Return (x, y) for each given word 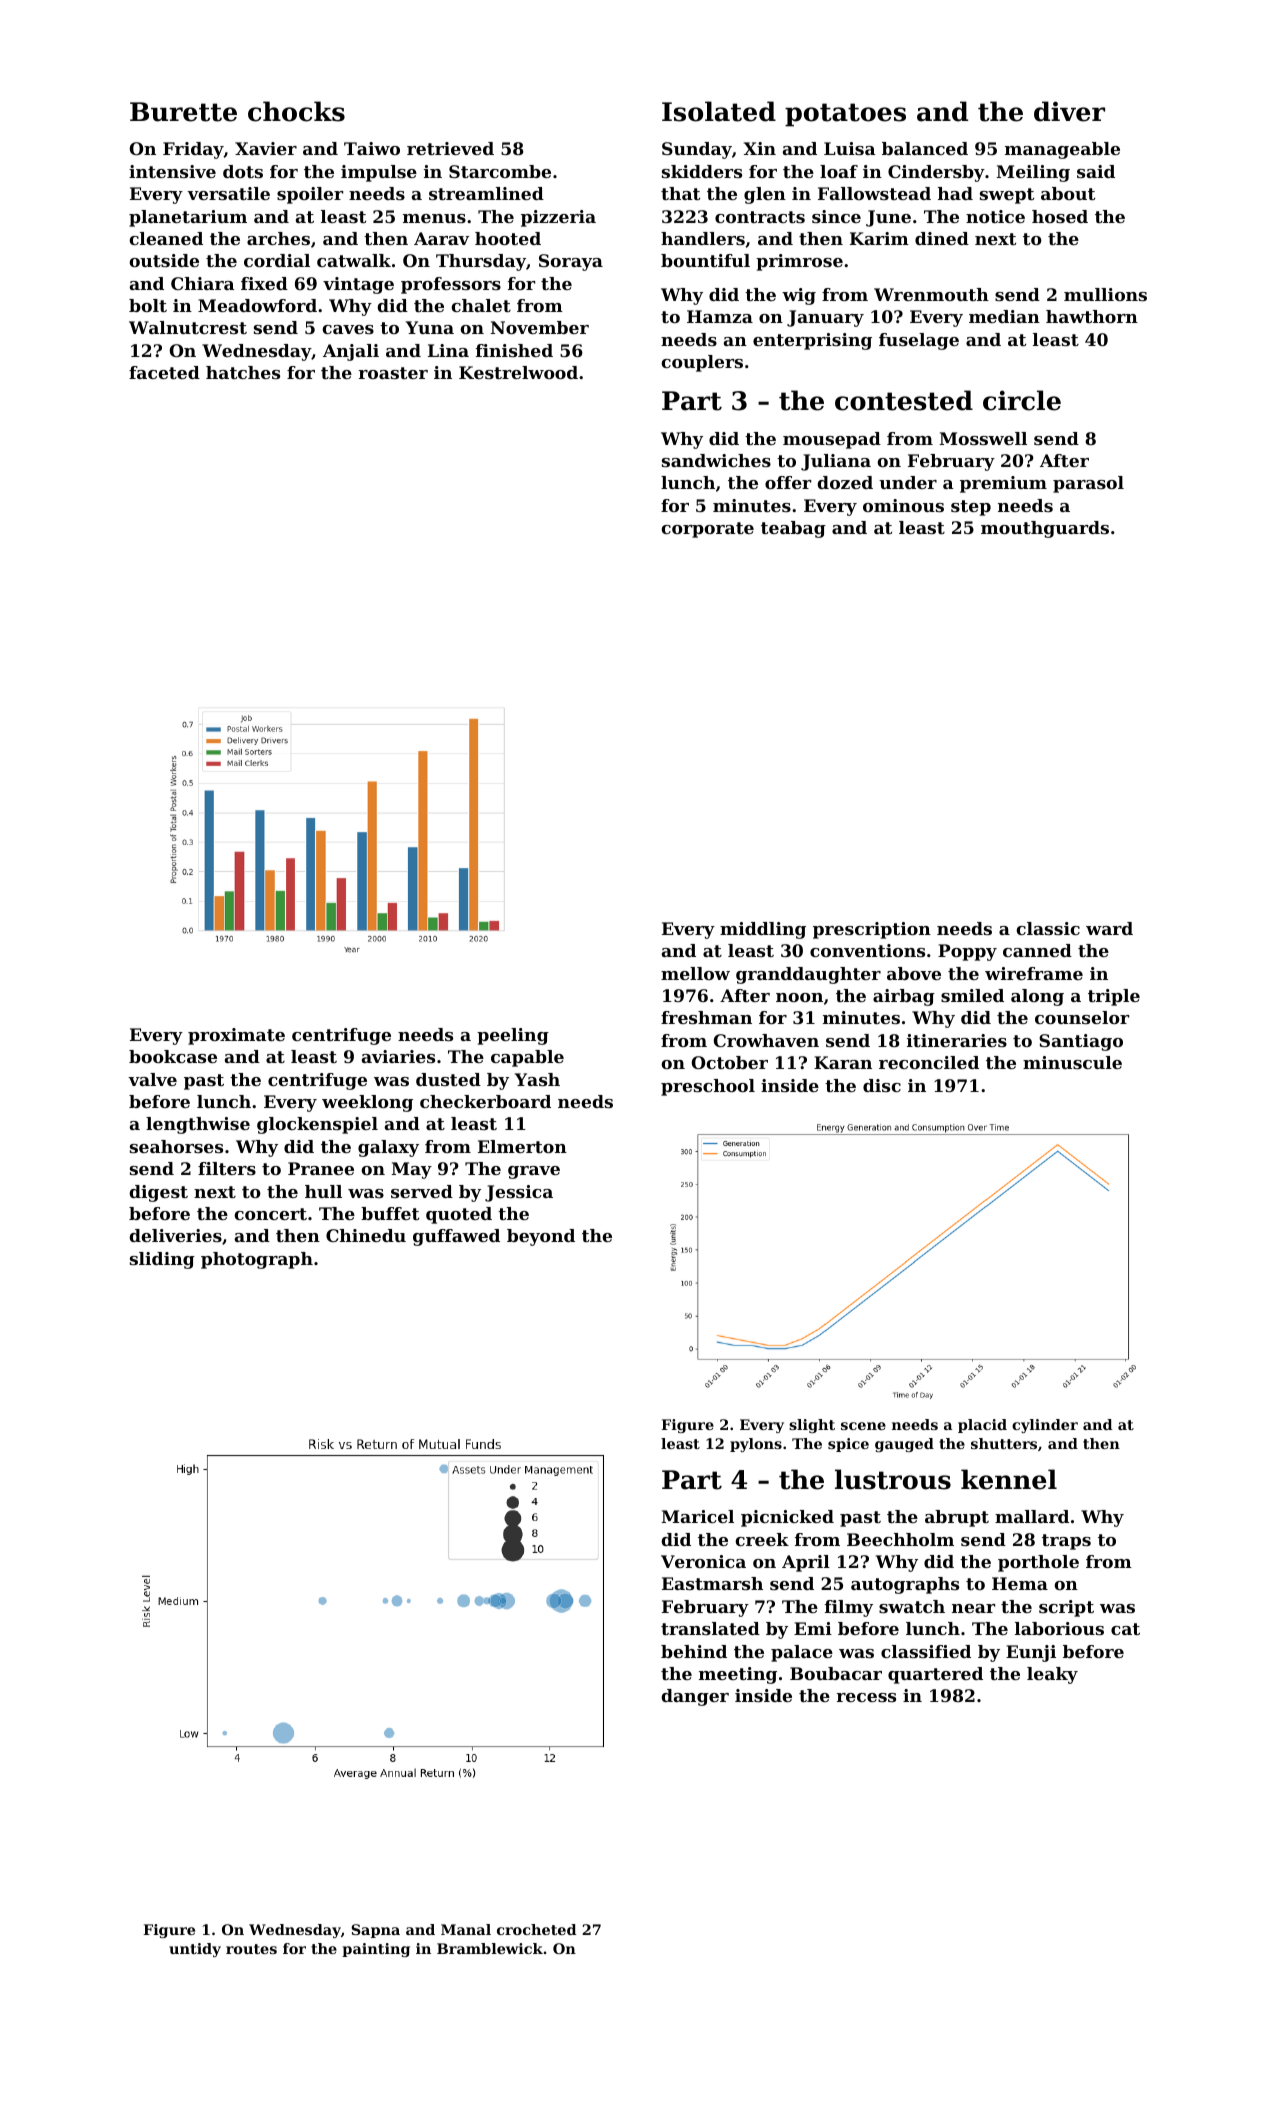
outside (164, 260)
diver (1069, 111)
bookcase (173, 1056)
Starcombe (500, 171)
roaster (393, 373)
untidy (195, 1950)
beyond (541, 1237)
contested (904, 400)
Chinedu (366, 1235)
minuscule (1072, 1062)
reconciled (929, 1062)
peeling (513, 1036)
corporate (707, 530)
